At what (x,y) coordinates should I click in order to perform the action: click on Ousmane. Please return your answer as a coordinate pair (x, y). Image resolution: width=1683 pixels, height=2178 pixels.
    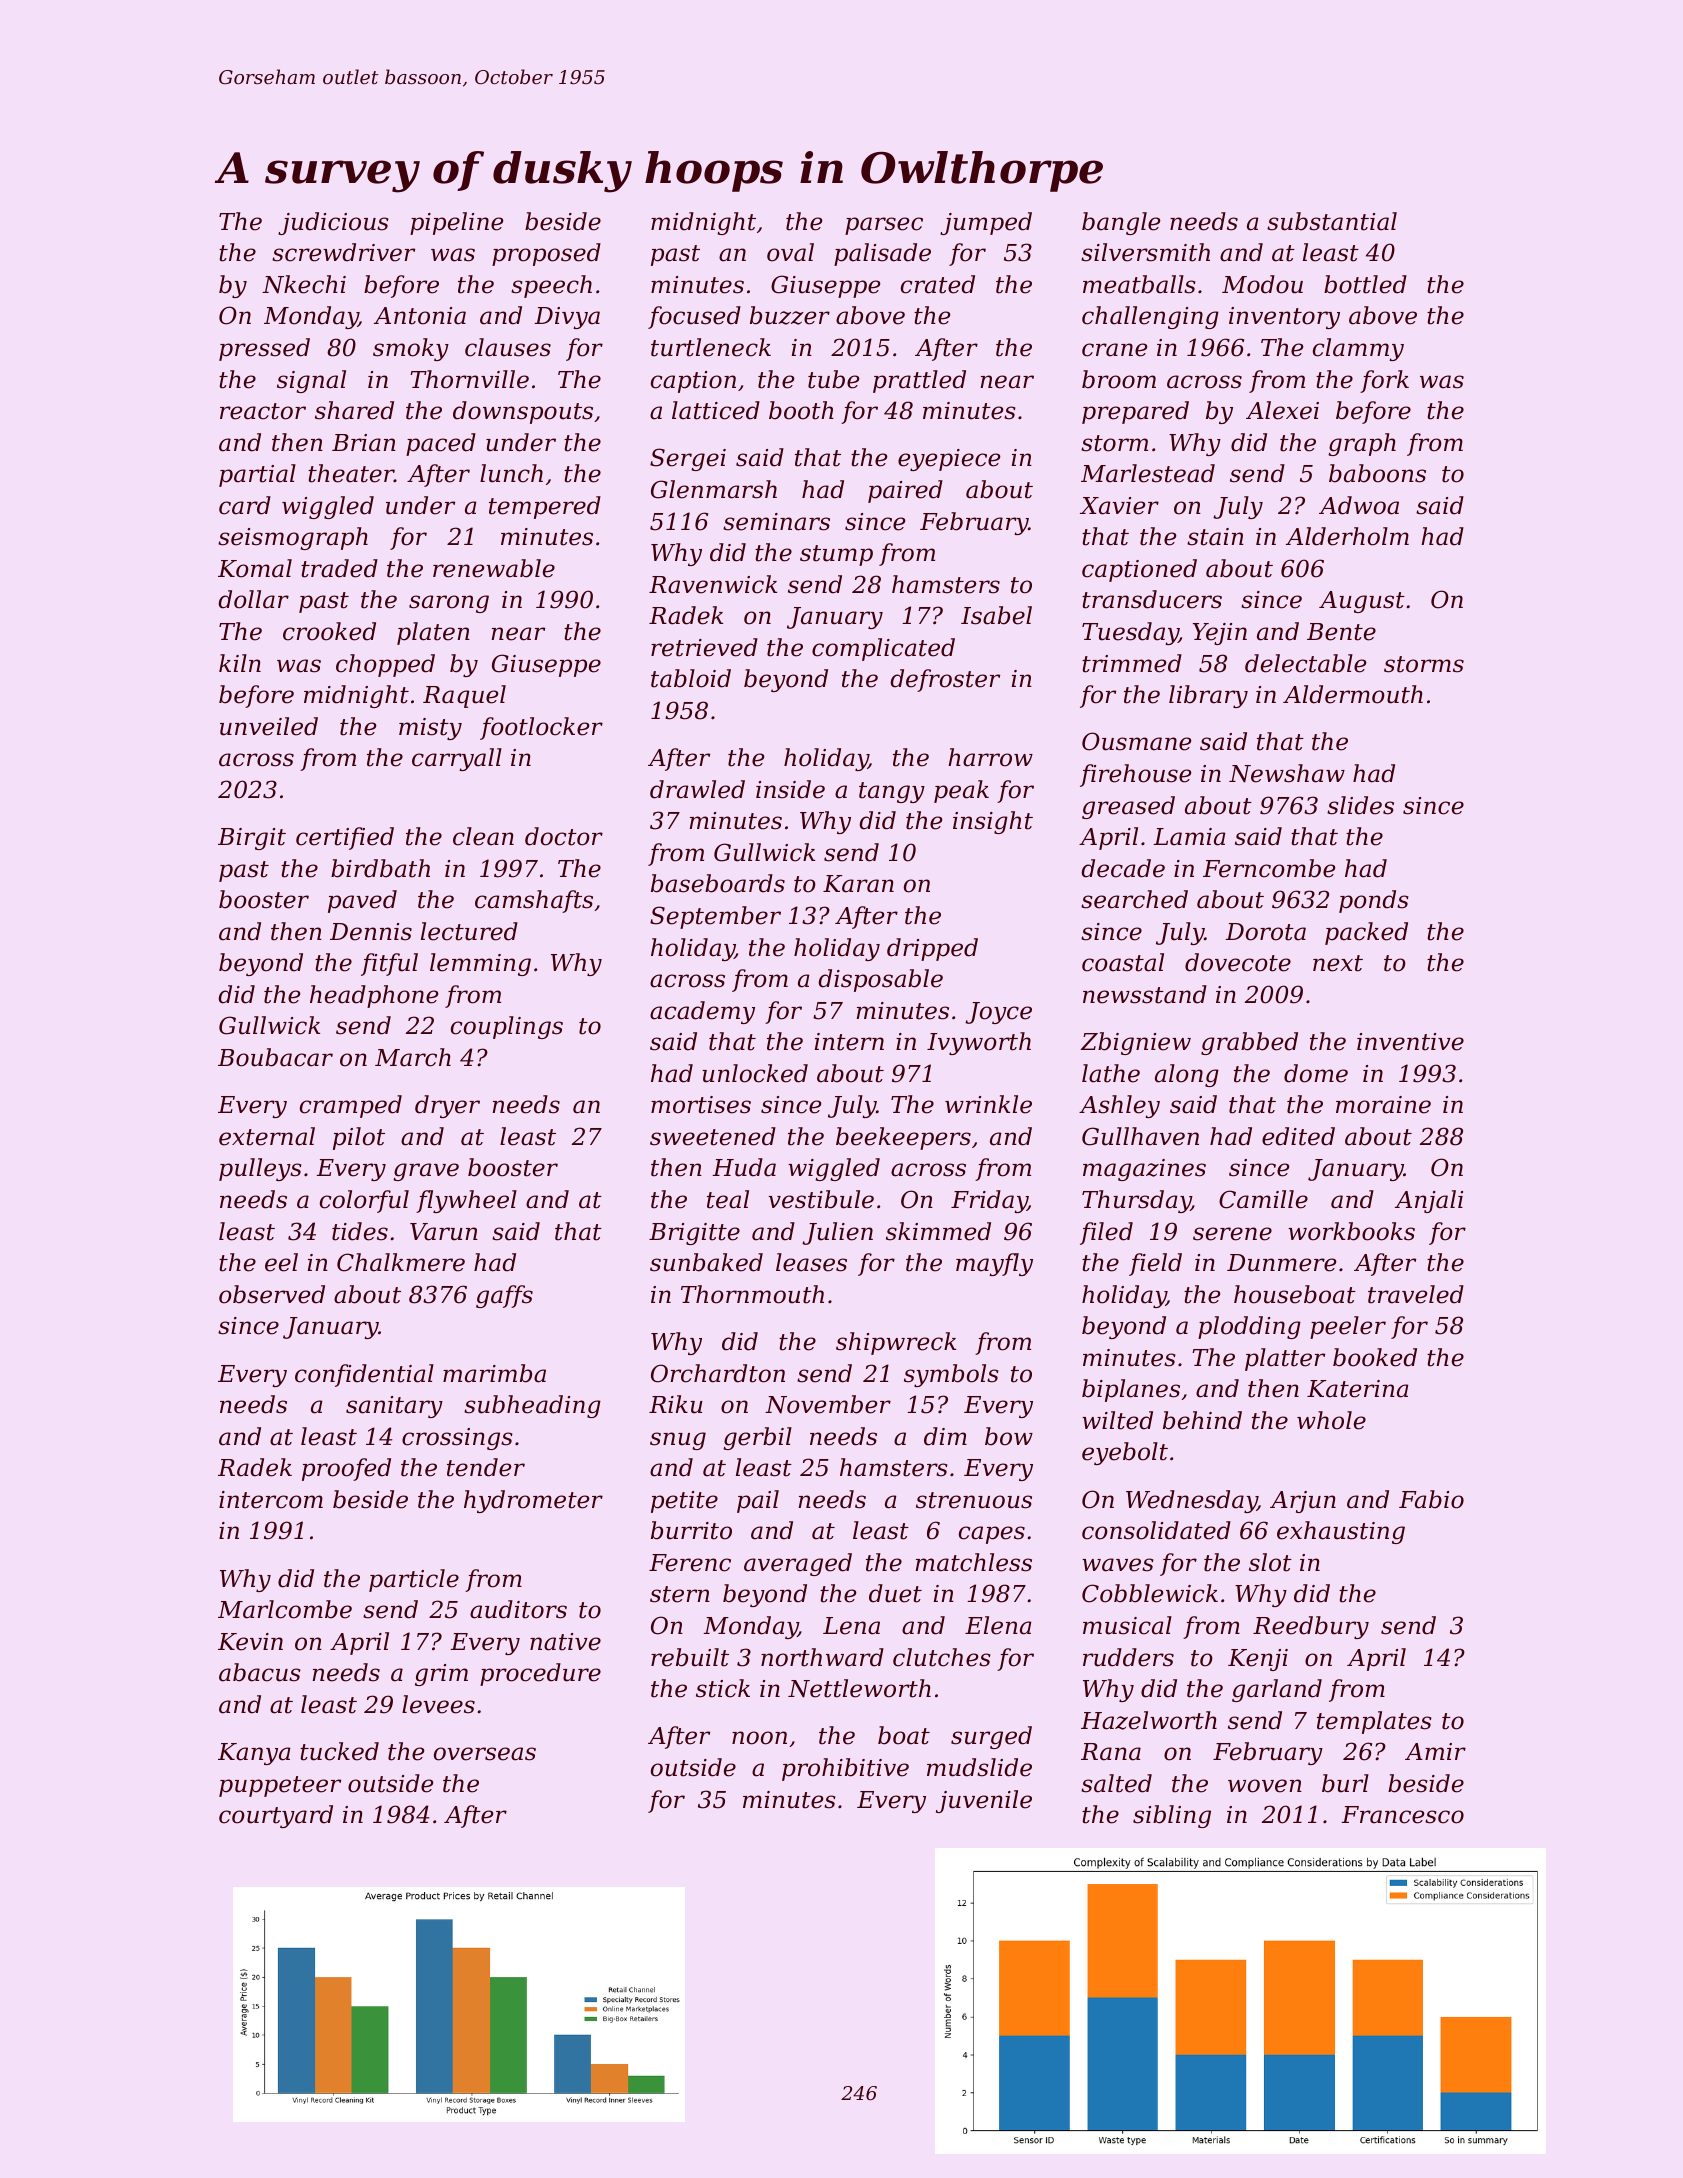
    Looking at the image, I should click on (1137, 741).
